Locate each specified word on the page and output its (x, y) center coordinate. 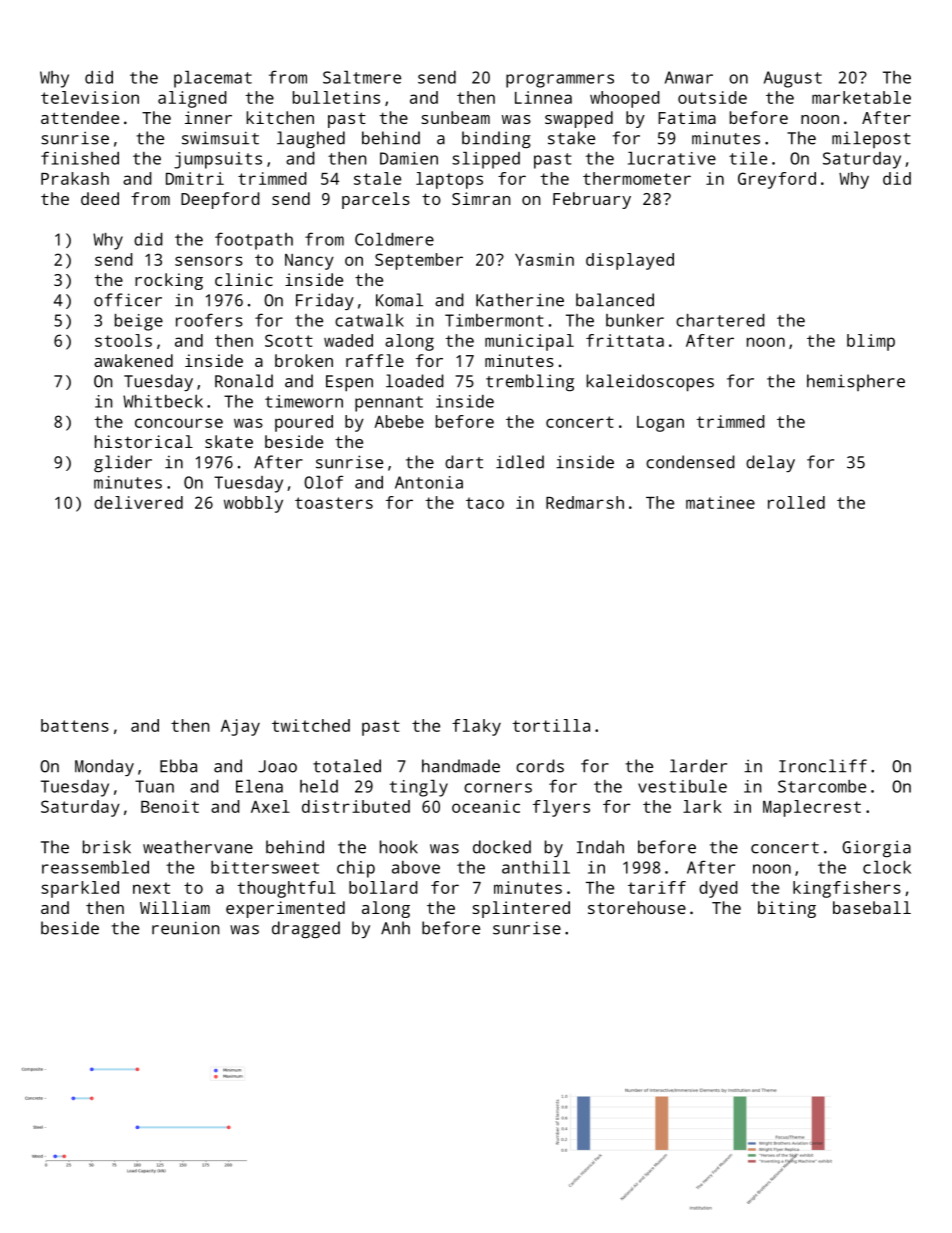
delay (770, 463)
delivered (138, 502)
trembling (530, 382)
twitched (311, 725)
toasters (334, 503)
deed (100, 198)
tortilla (551, 725)
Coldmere (394, 239)
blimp (871, 342)
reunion (185, 928)
